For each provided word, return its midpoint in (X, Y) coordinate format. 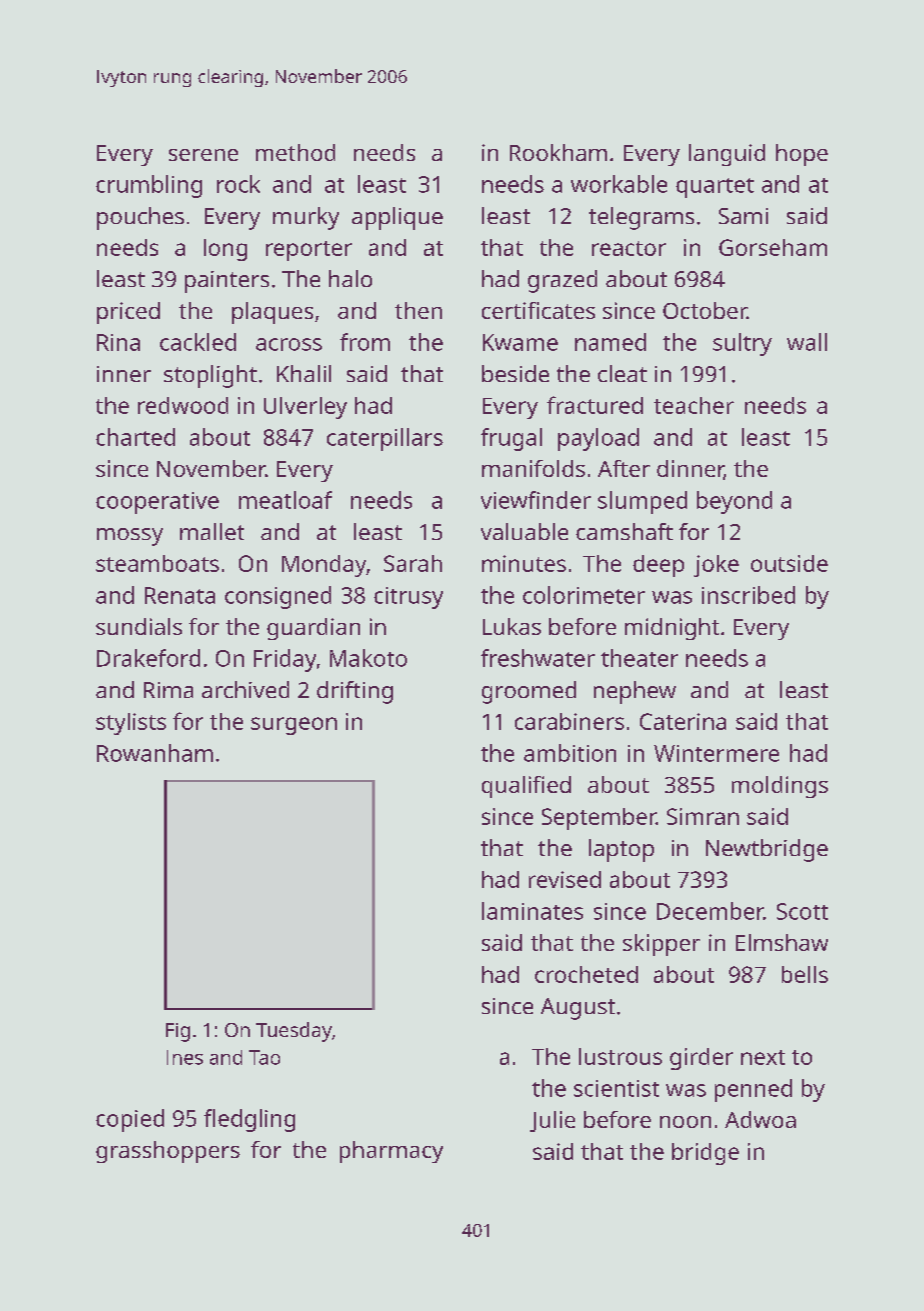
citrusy (408, 598)
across (289, 344)
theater (639, 658)
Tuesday (294, 1032)
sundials (139, 626)
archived (245, 689)
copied (130, 1120)
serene (203, 155)
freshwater (538, 658)
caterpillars (385, 439)
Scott (802, 911)
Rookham (558, 152)
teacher (694, 405)
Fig (178, 1032)
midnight (672, 629)
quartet (715, 188)
